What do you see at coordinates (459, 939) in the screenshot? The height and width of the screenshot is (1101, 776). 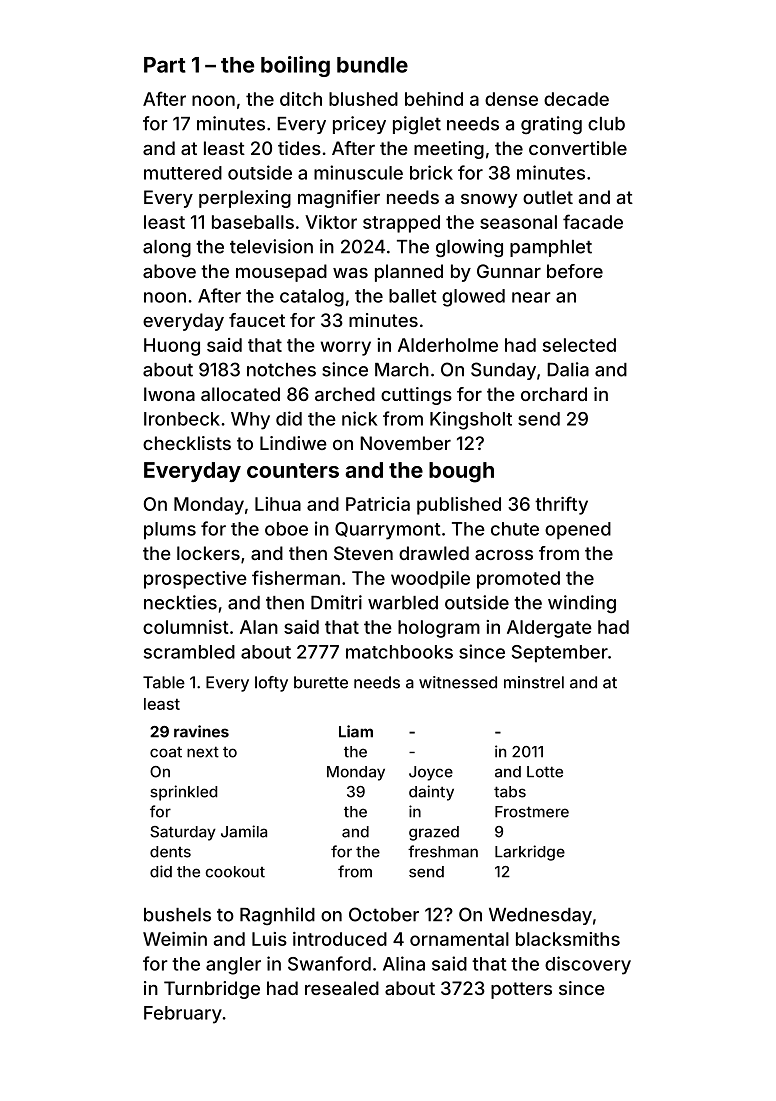 I see `ornamental` at bounding box center [459, 939].
